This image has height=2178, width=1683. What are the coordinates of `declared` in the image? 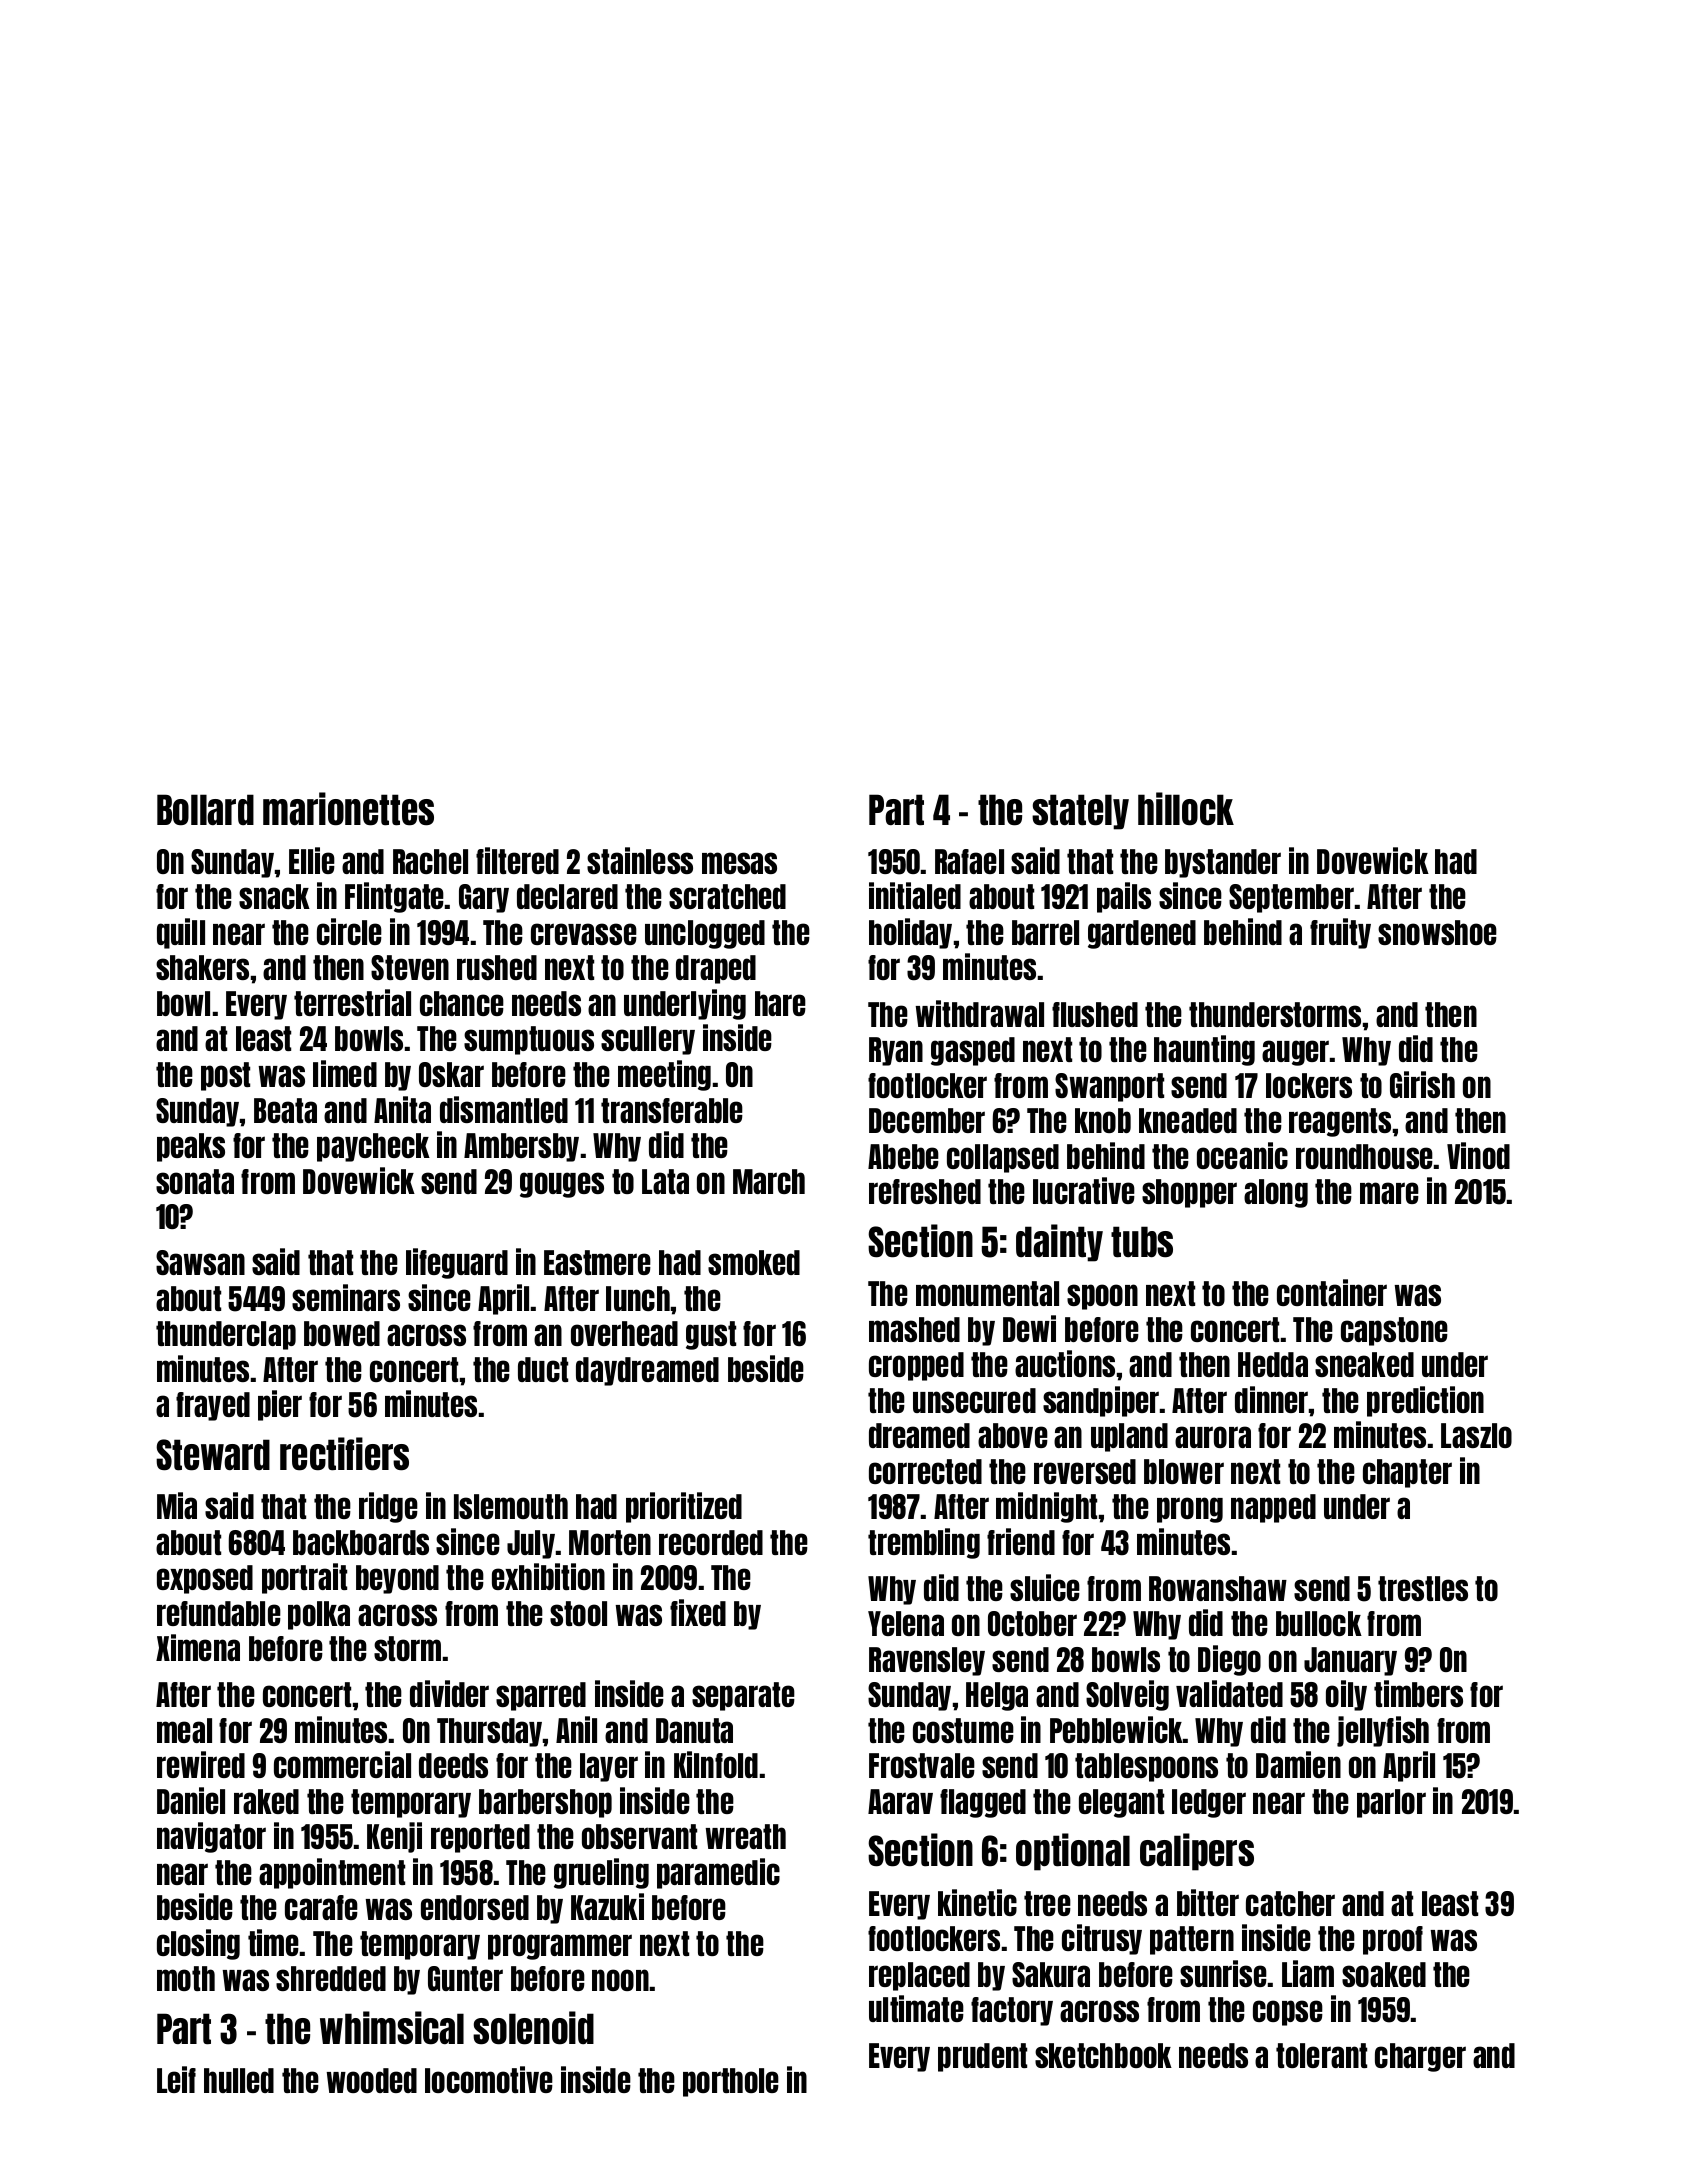 It's located at (567, 896).
